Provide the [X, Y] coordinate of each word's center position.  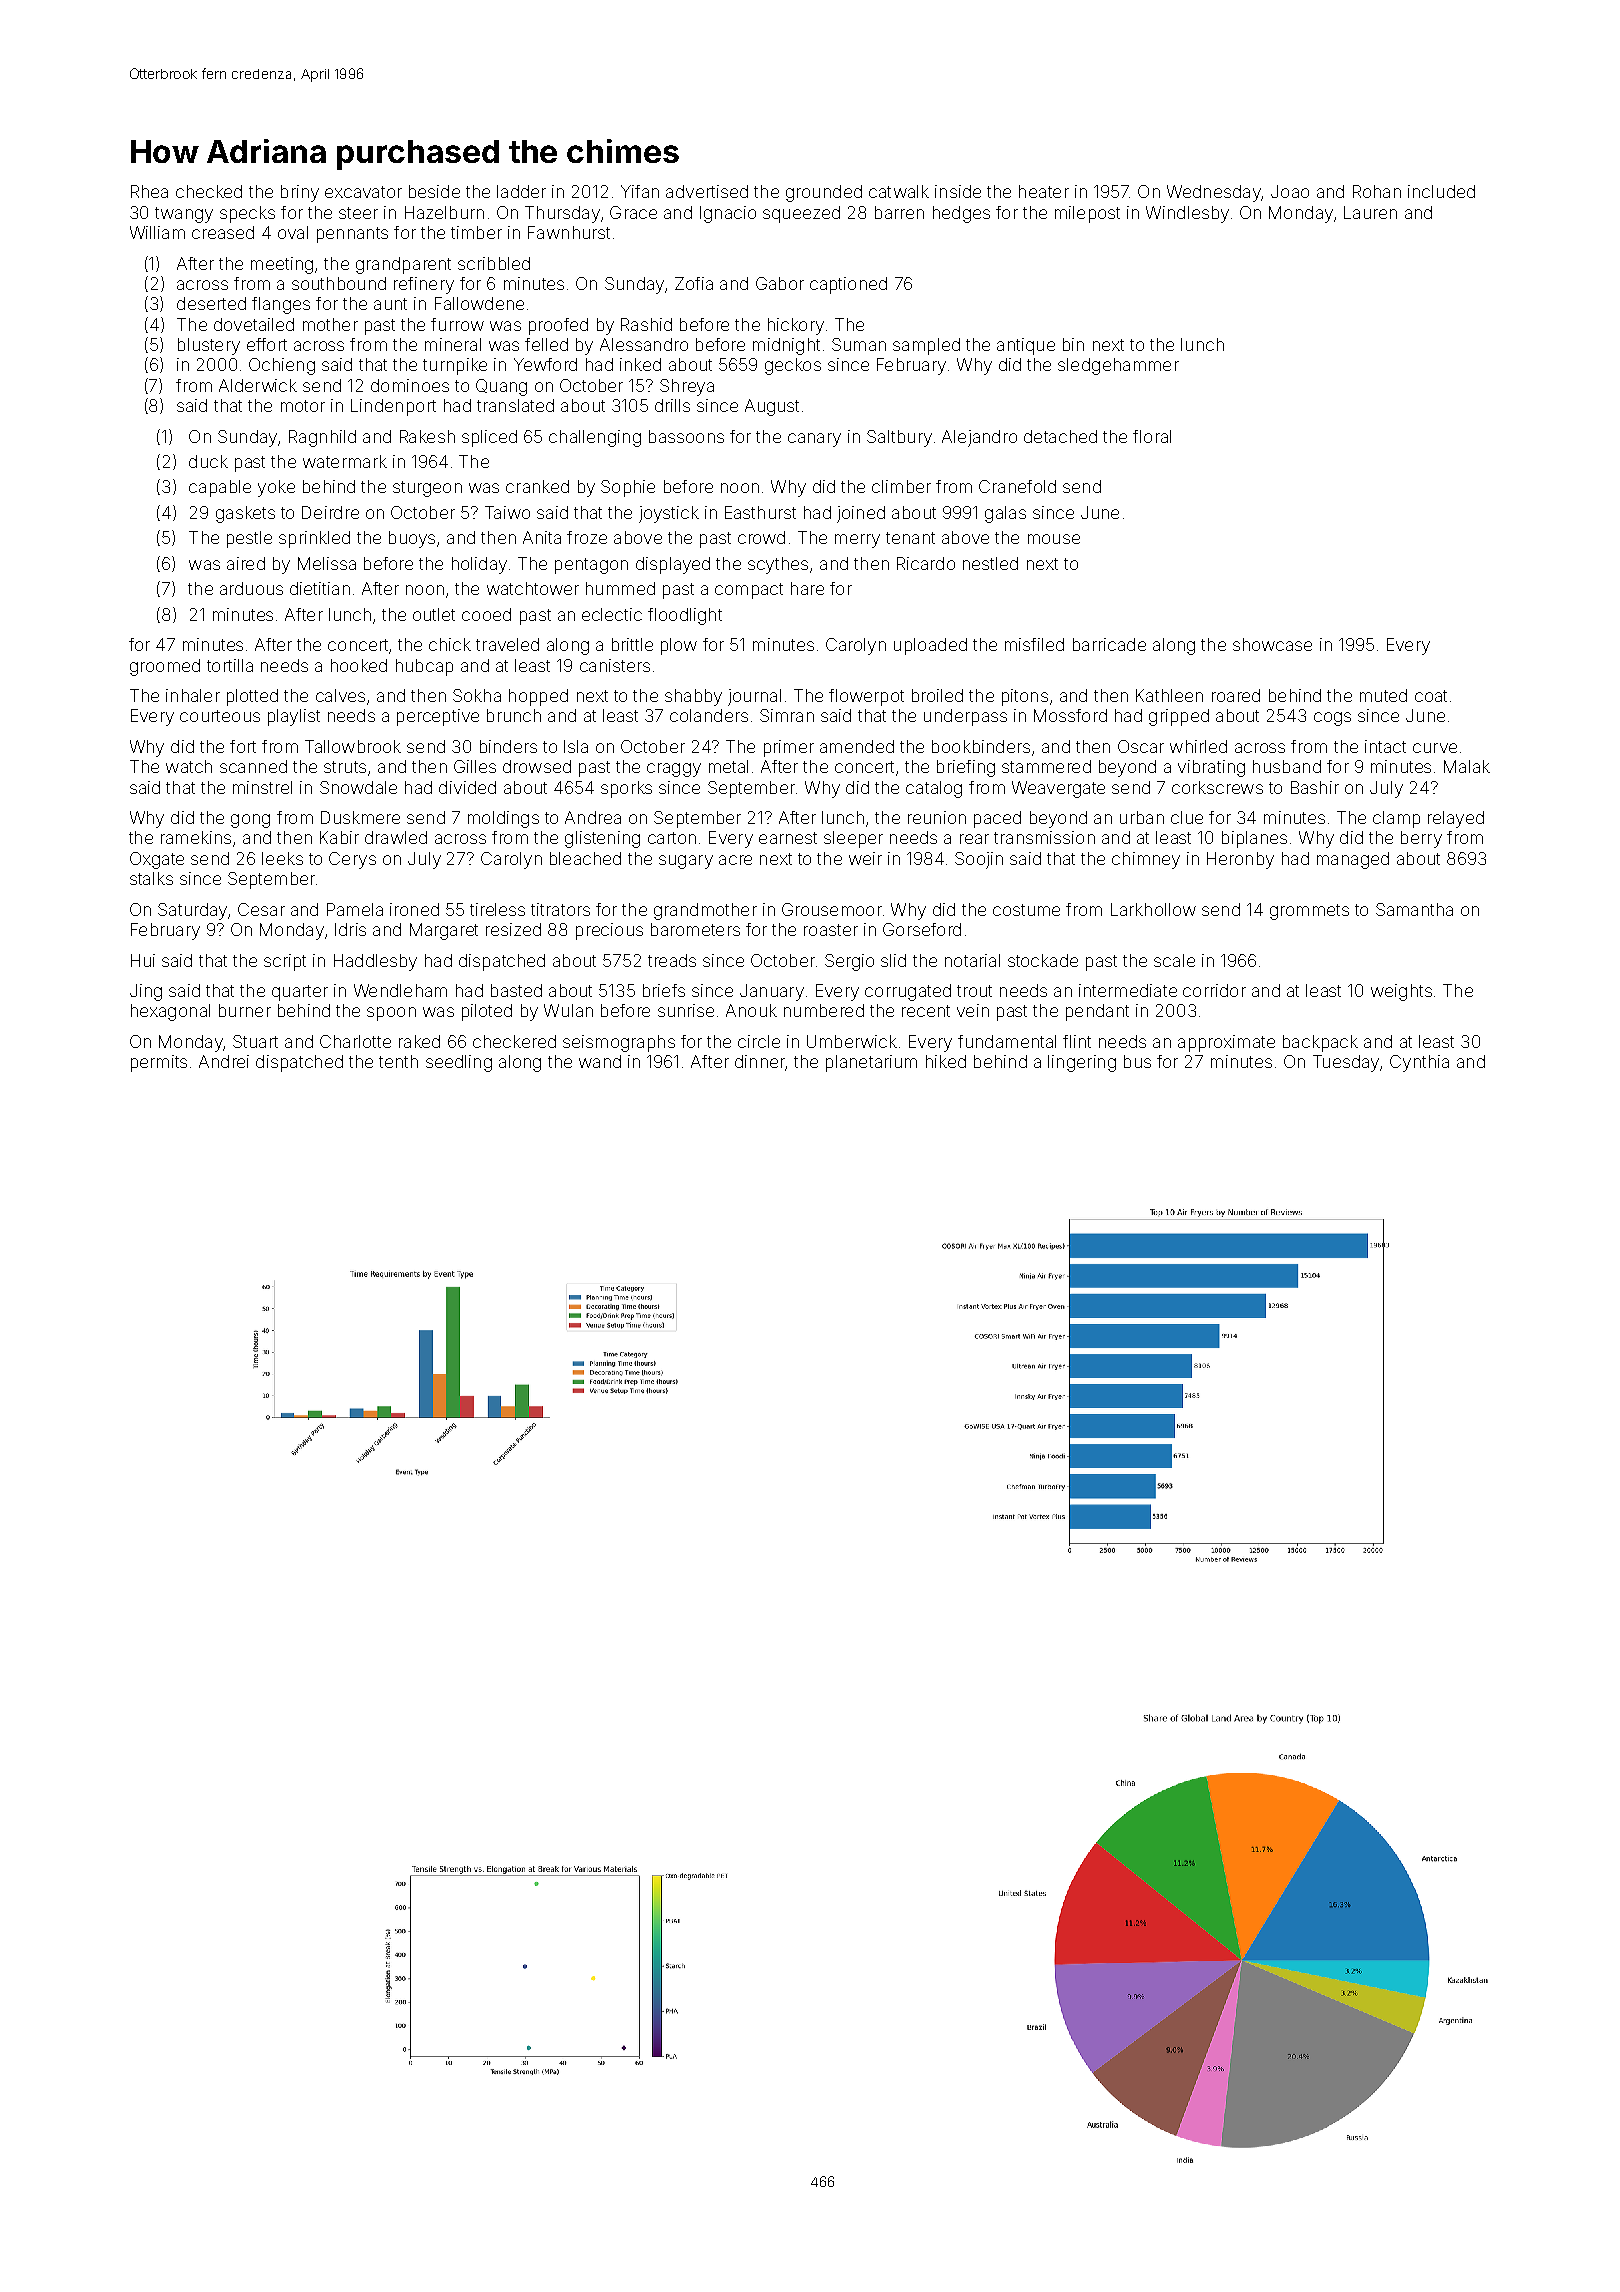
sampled [926, 346]
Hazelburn [444, 212]
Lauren [1370, 212]
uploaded [930, 646]
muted [1383, 695]
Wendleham [400, 990]
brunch [514, 715]
